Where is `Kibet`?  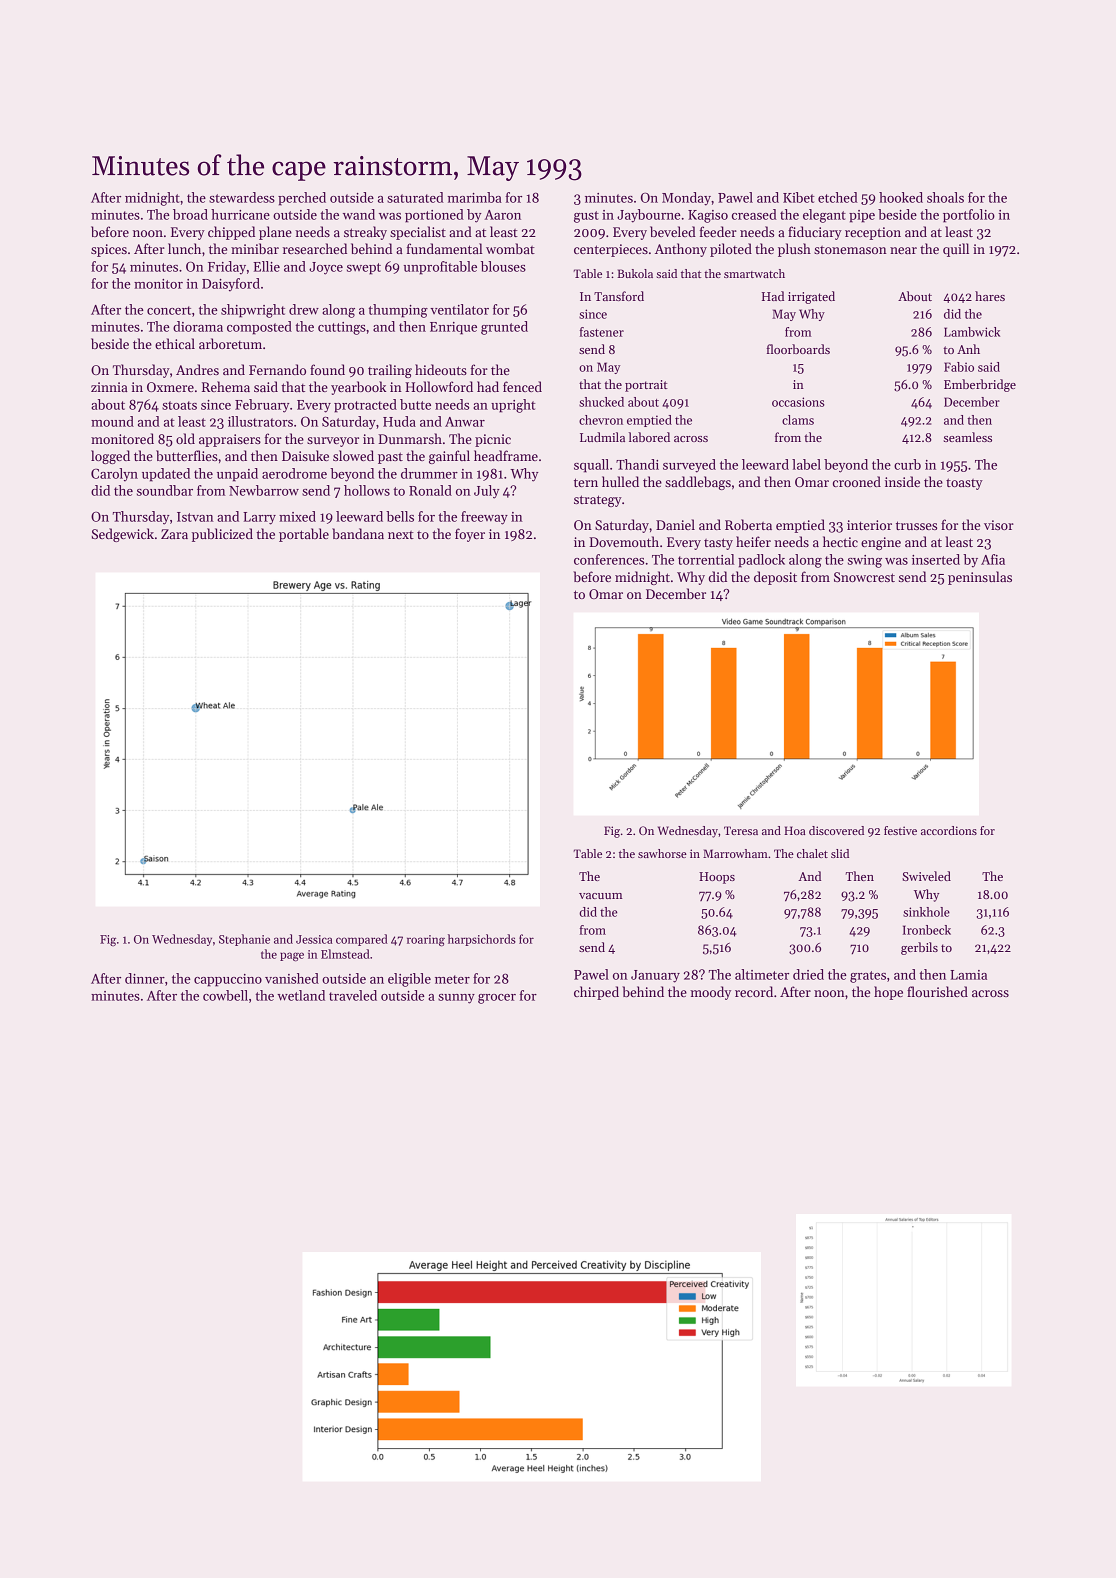
Kibet is located at coordinates (799, 197).
